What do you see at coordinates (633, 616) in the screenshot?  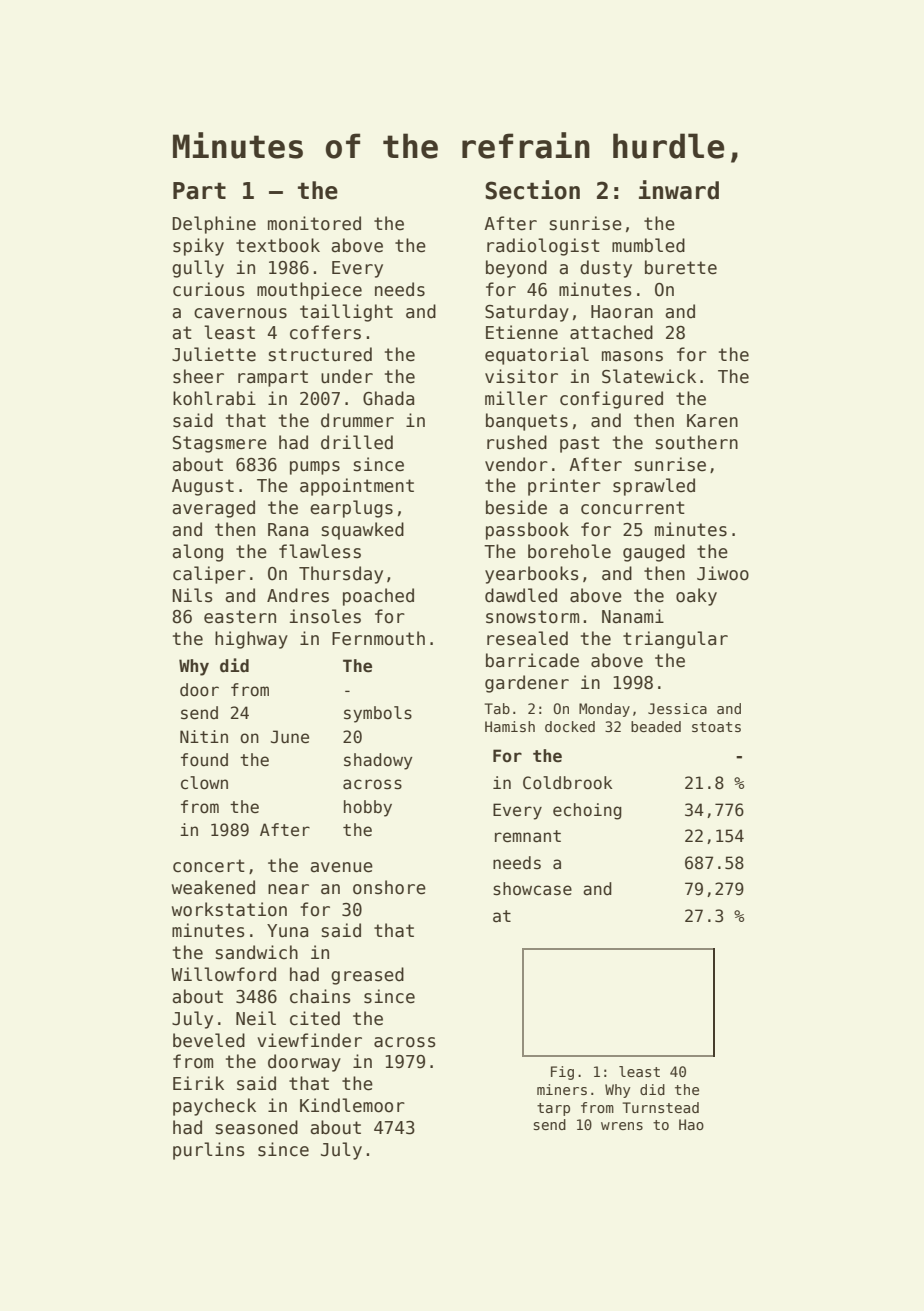 I see `Nanami` at bounding box center [633, 616].
